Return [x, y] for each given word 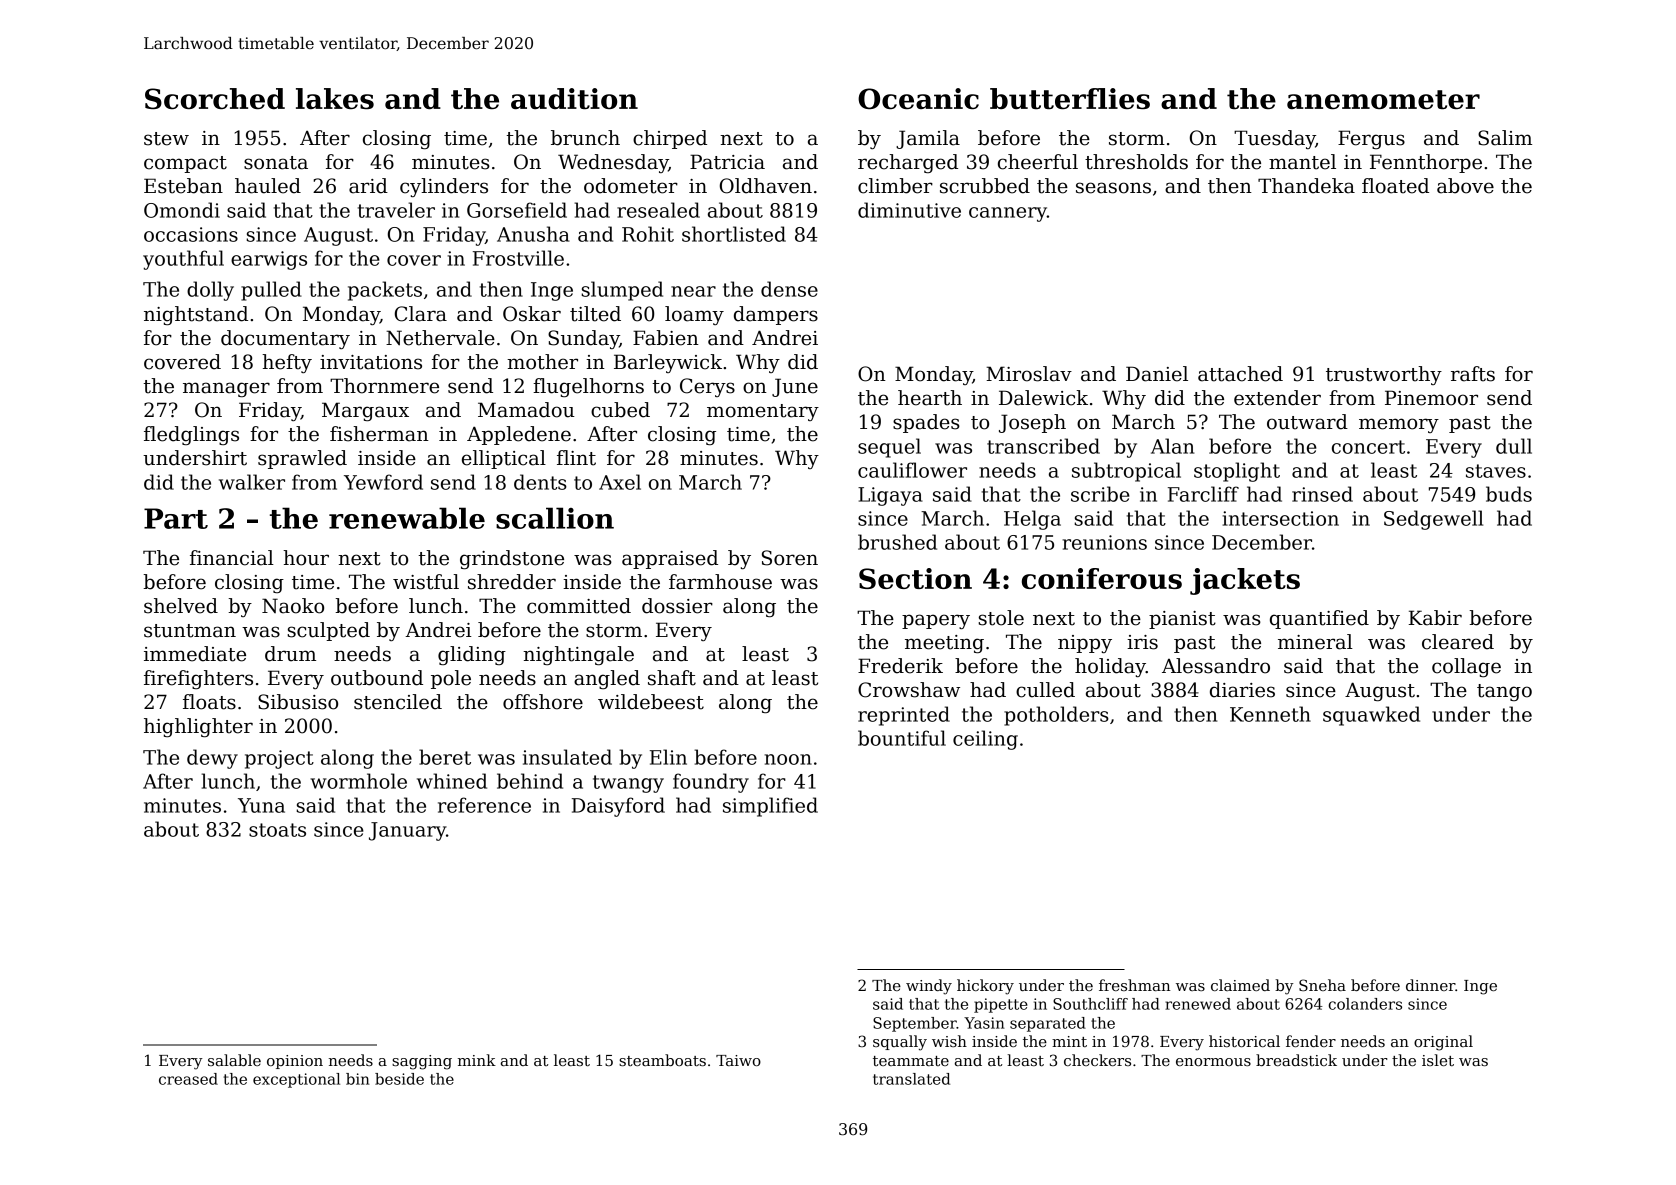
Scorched [215, 98]
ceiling [985, 740]
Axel [620, 482]
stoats [277, 830]
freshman [1135, 985]
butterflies [1070, 98]
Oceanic [918, 98]
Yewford [383, 482]
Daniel [1157, 374]
